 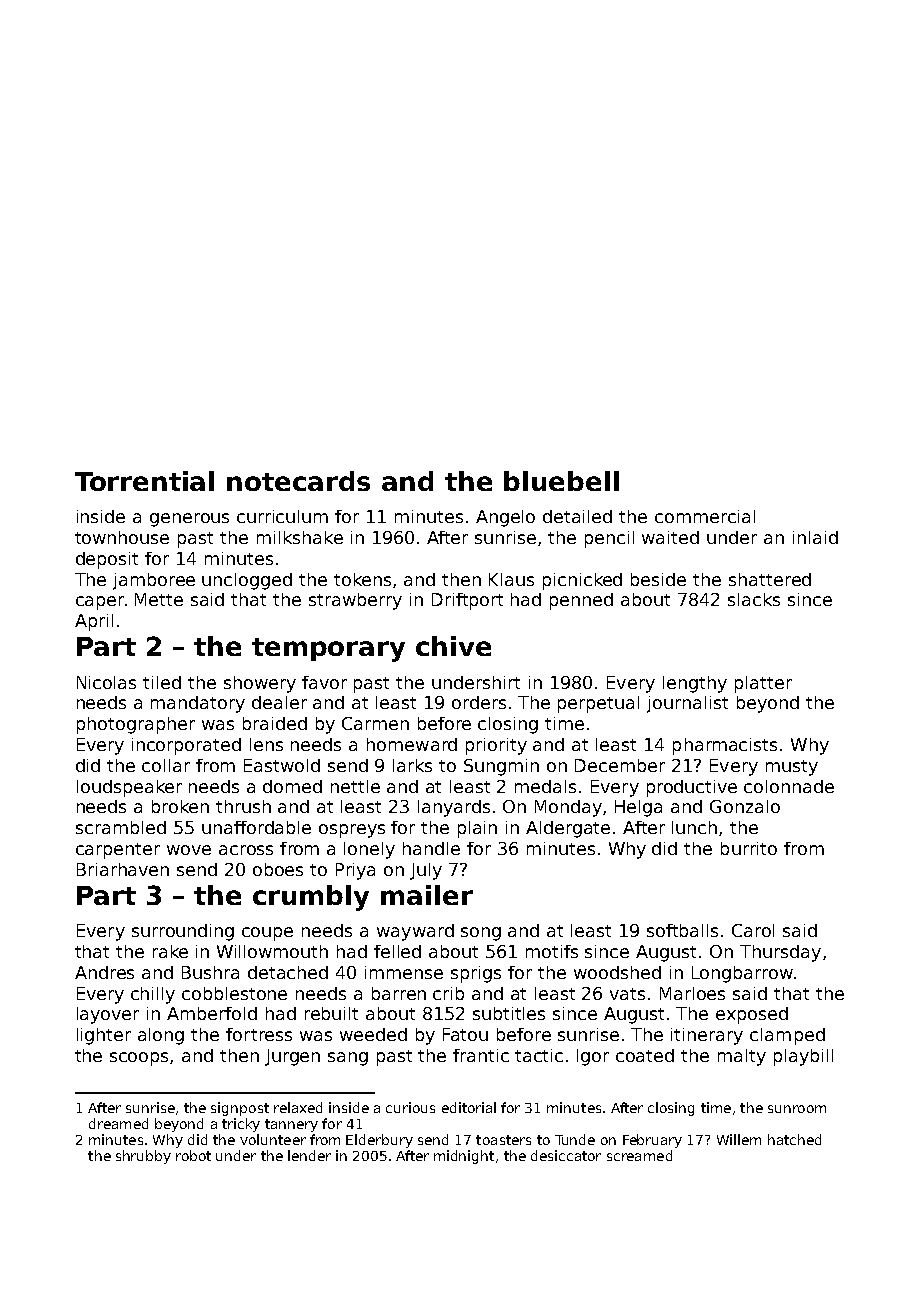 What do you see at coordinates (705, 516) in the page?
I see `commercial` at bounding box center [705, 516].
